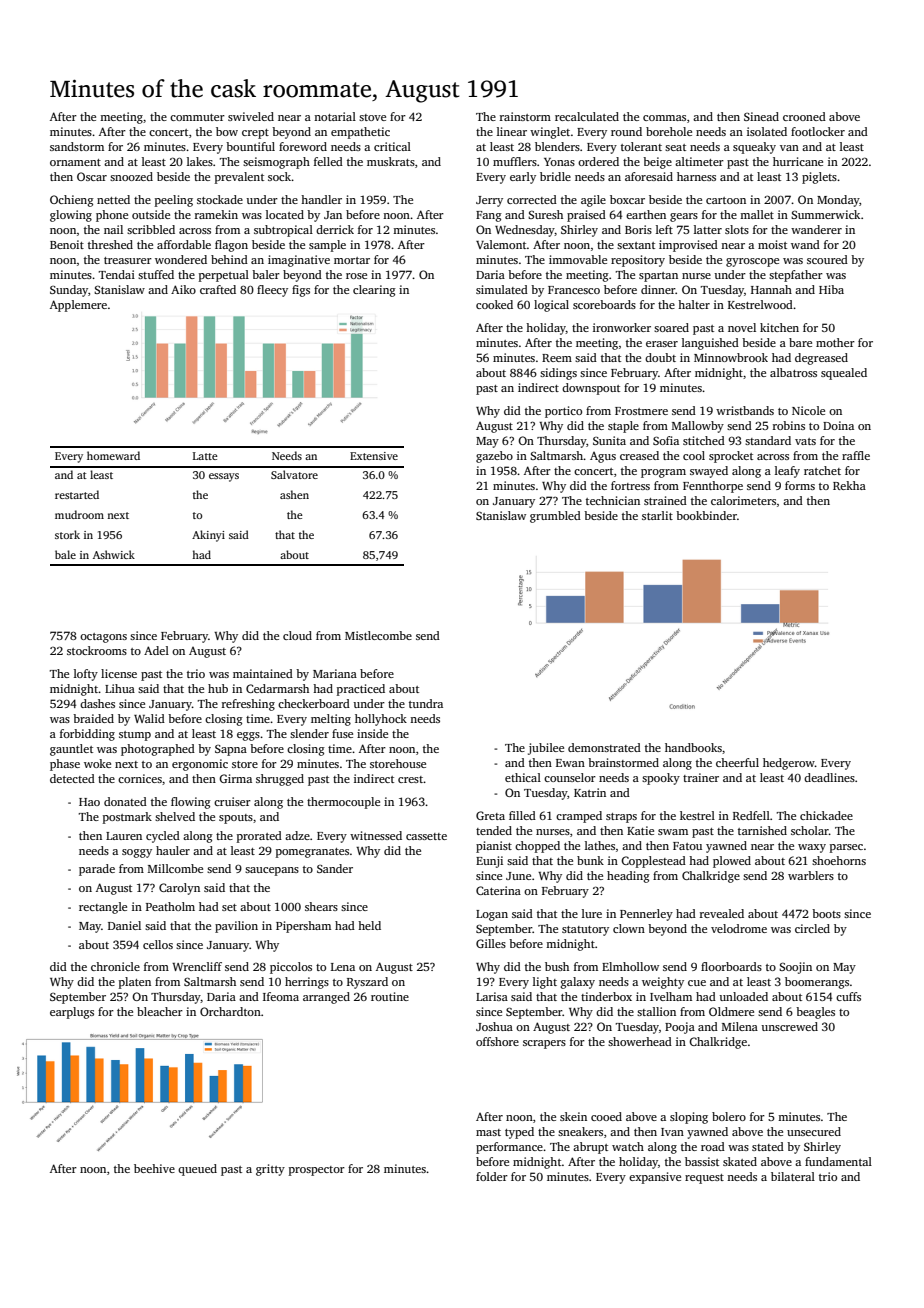  Describe the element at coordinates (606, 996) in the screenshot. I see `tinderbox` at that location.
